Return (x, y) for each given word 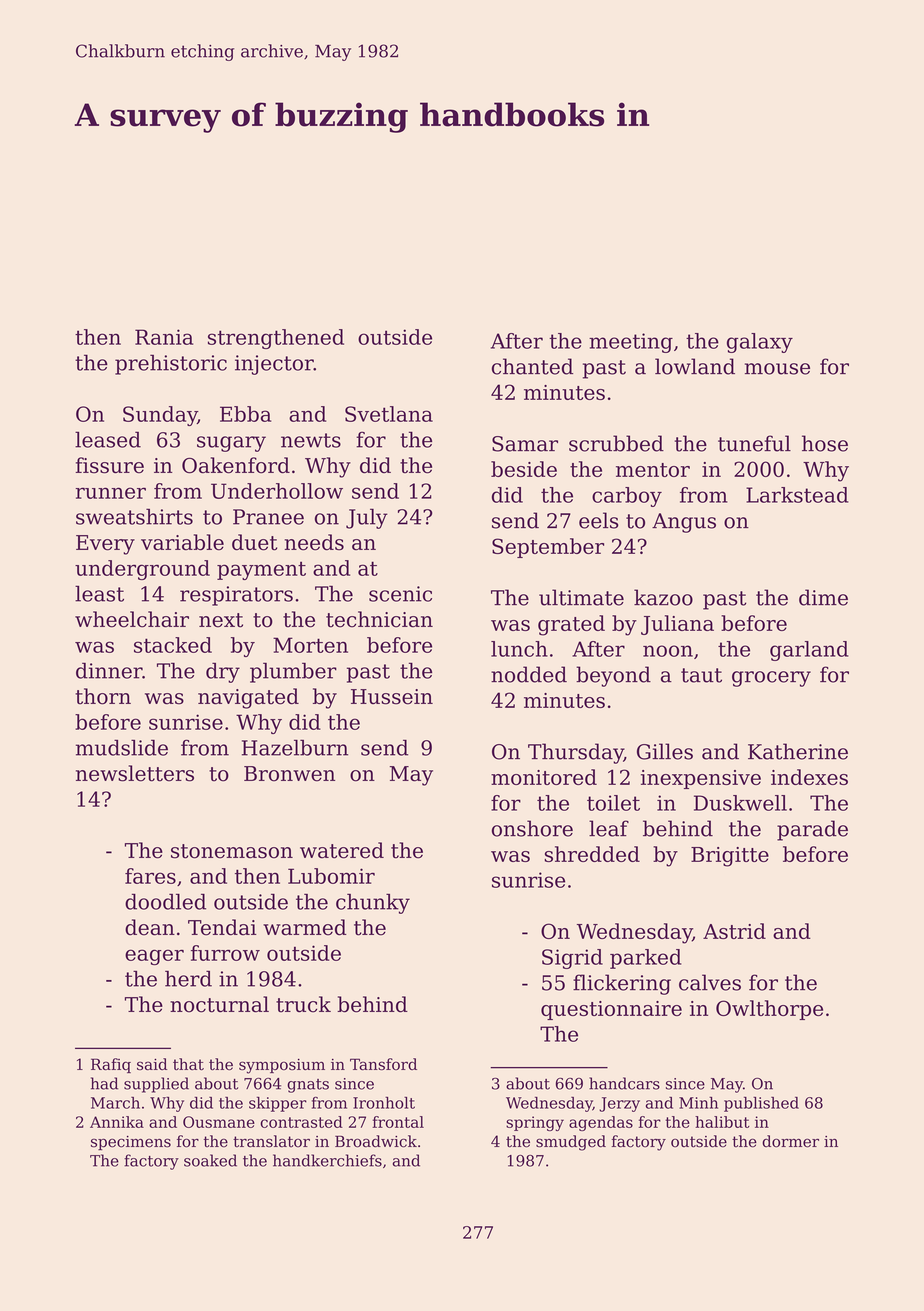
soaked (210, 1160)
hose (825, 443)
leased (108, 439)
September (548, 548)
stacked (173, 645)
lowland (695, 366)
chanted (532, 366)
